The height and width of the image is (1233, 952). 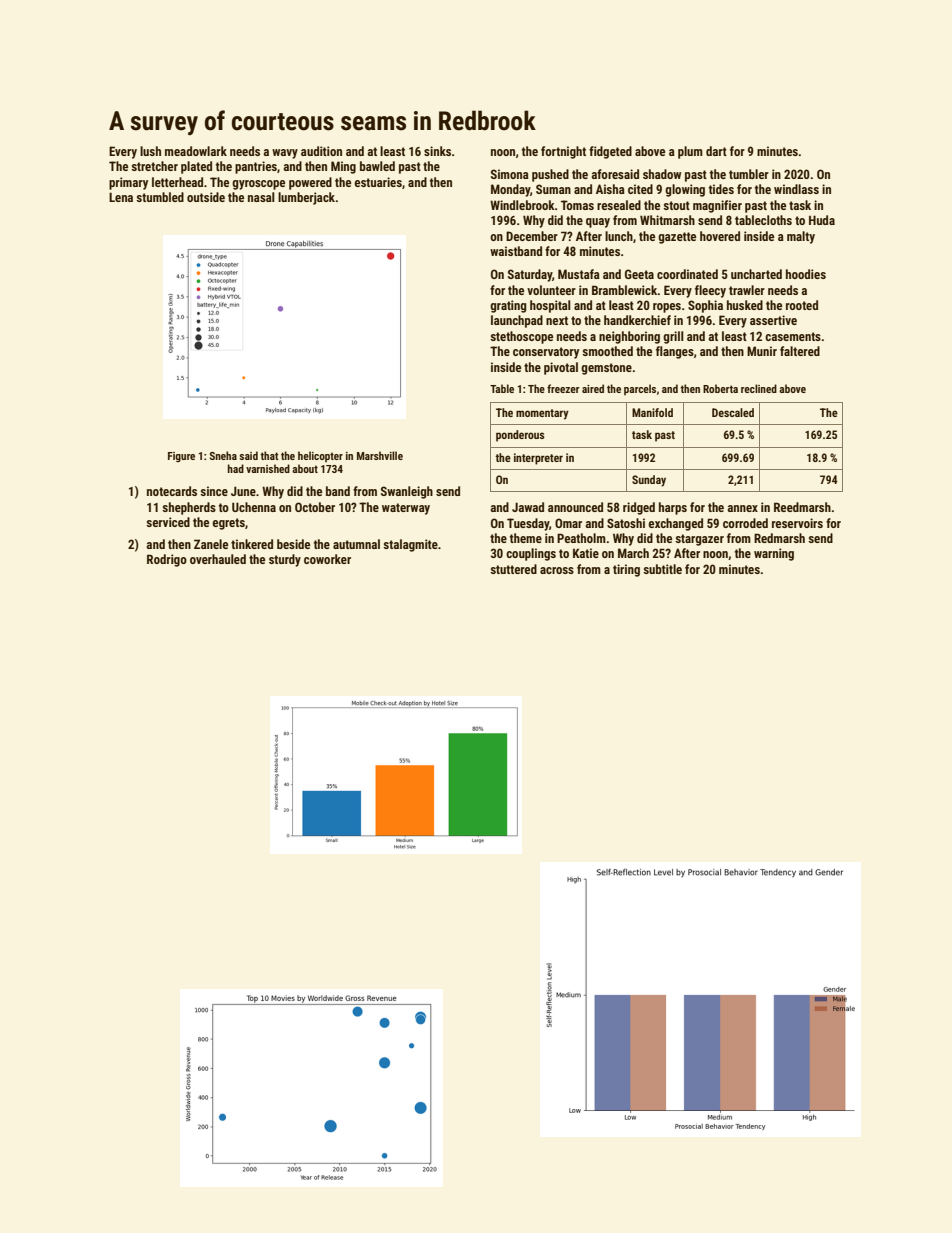 I want to click on Sneha, so click(x=223, y=455).
